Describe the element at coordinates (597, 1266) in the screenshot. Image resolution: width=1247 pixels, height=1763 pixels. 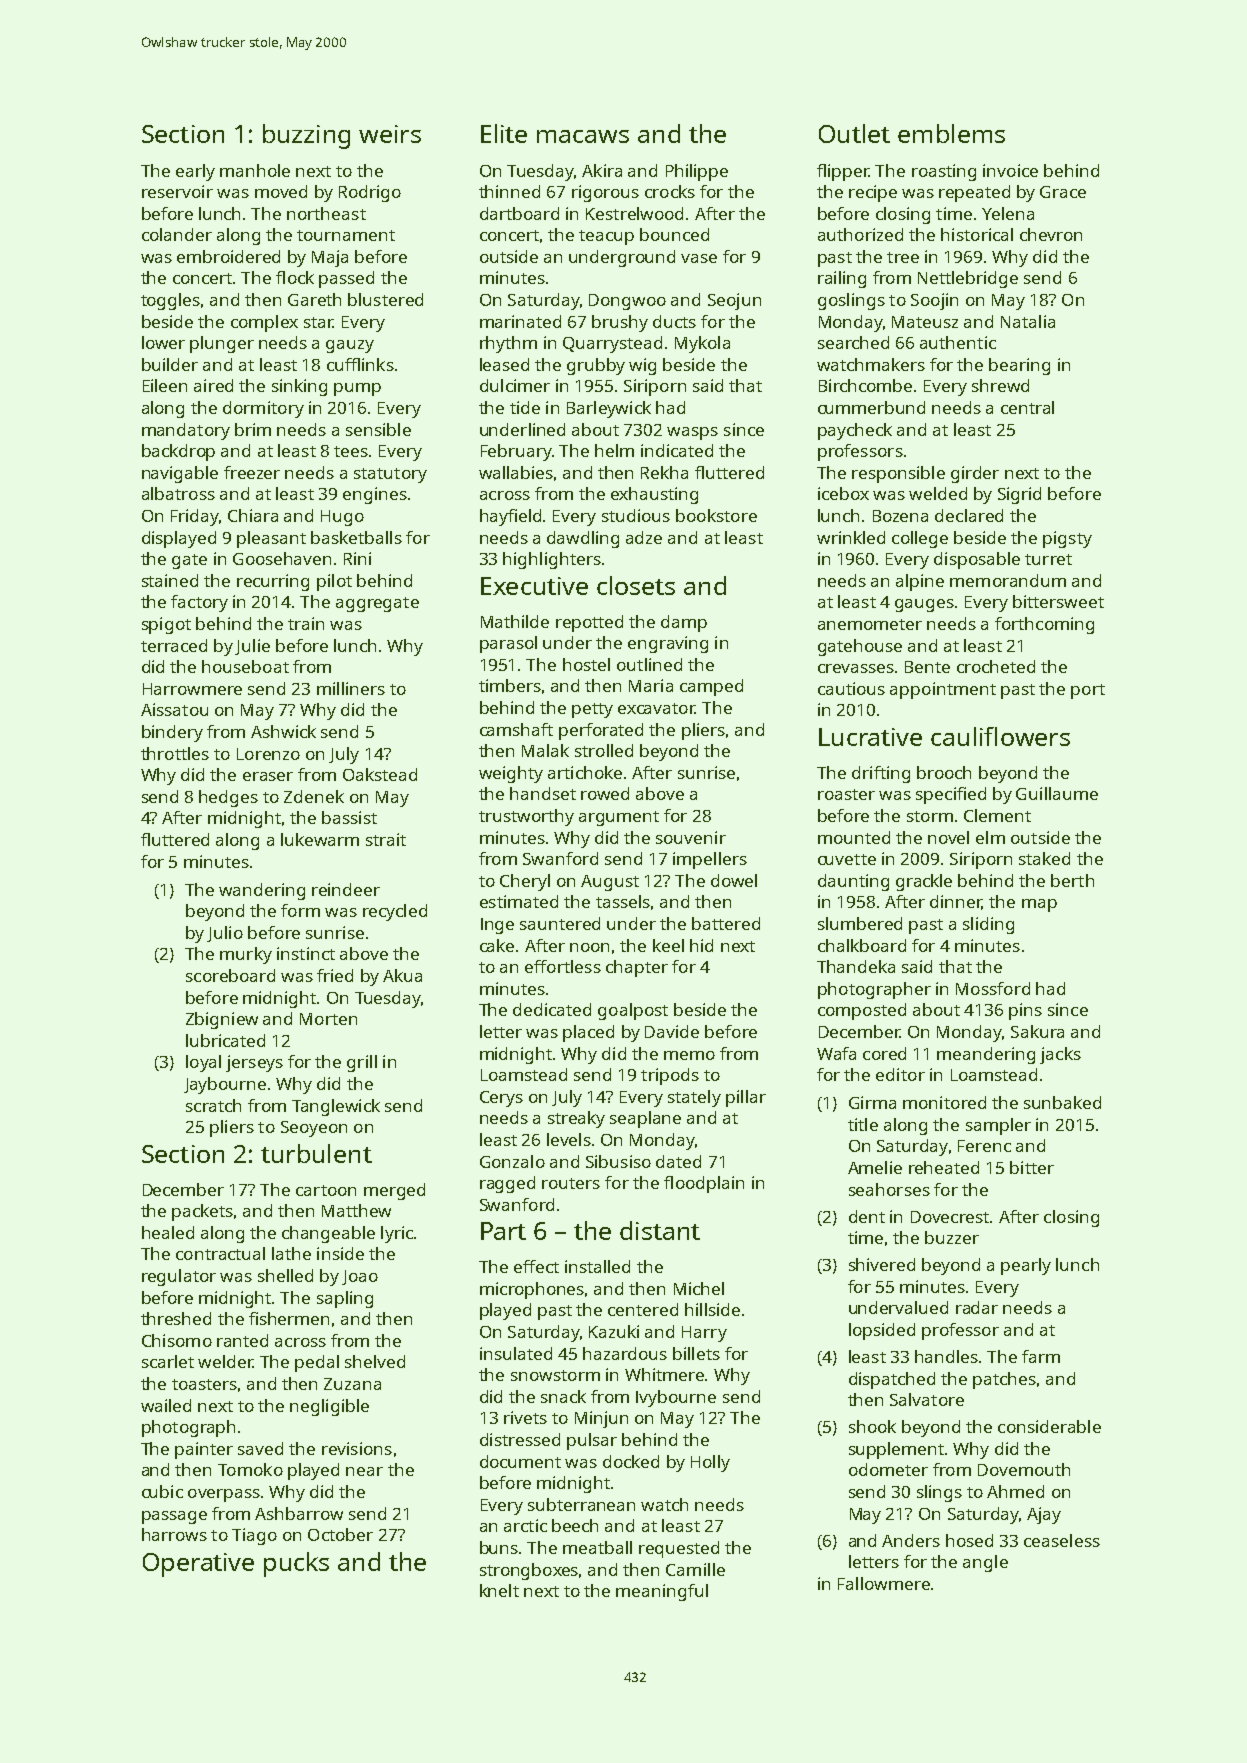
I see `installed` at that location.
